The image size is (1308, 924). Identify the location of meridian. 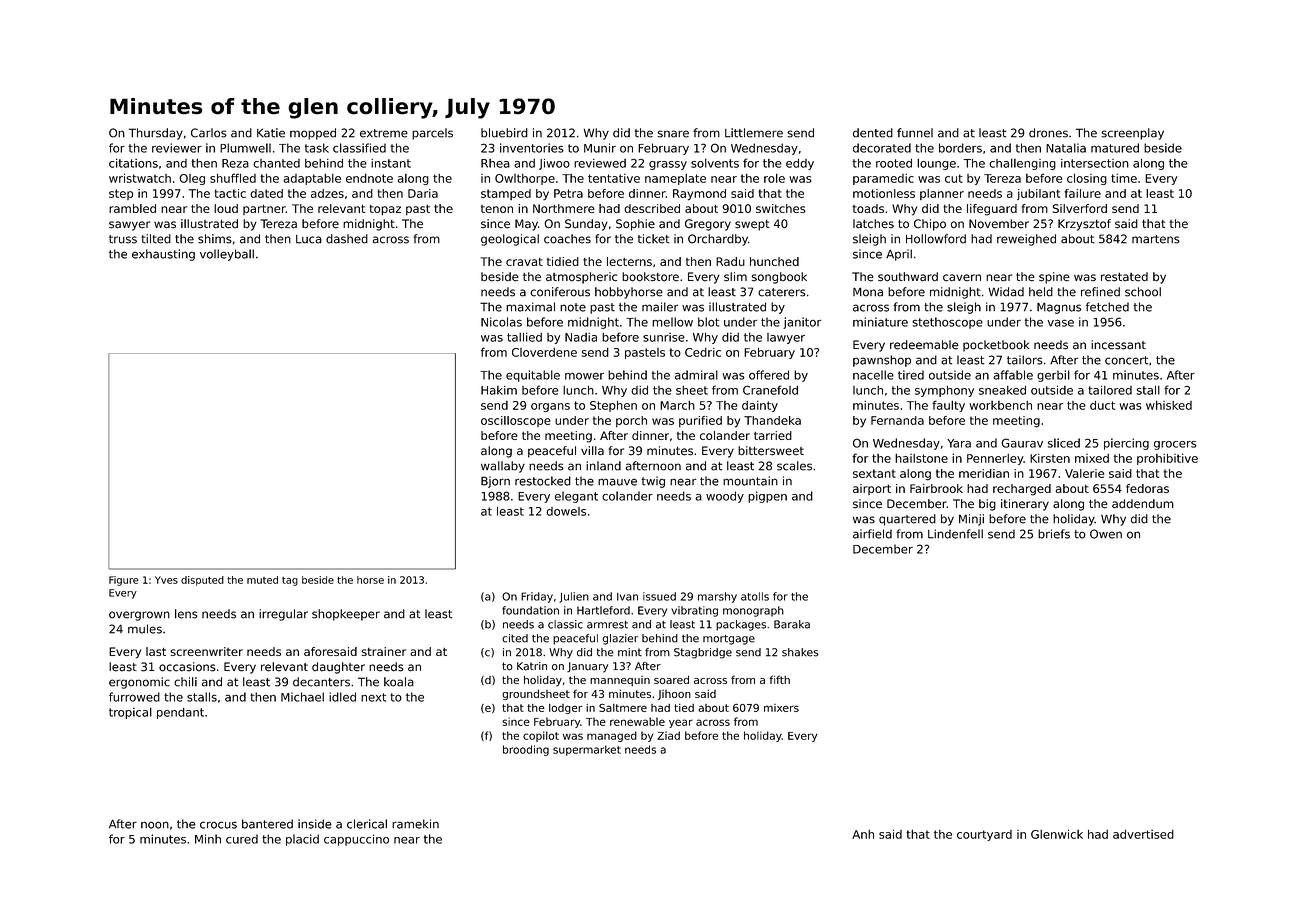
(984, 473).
